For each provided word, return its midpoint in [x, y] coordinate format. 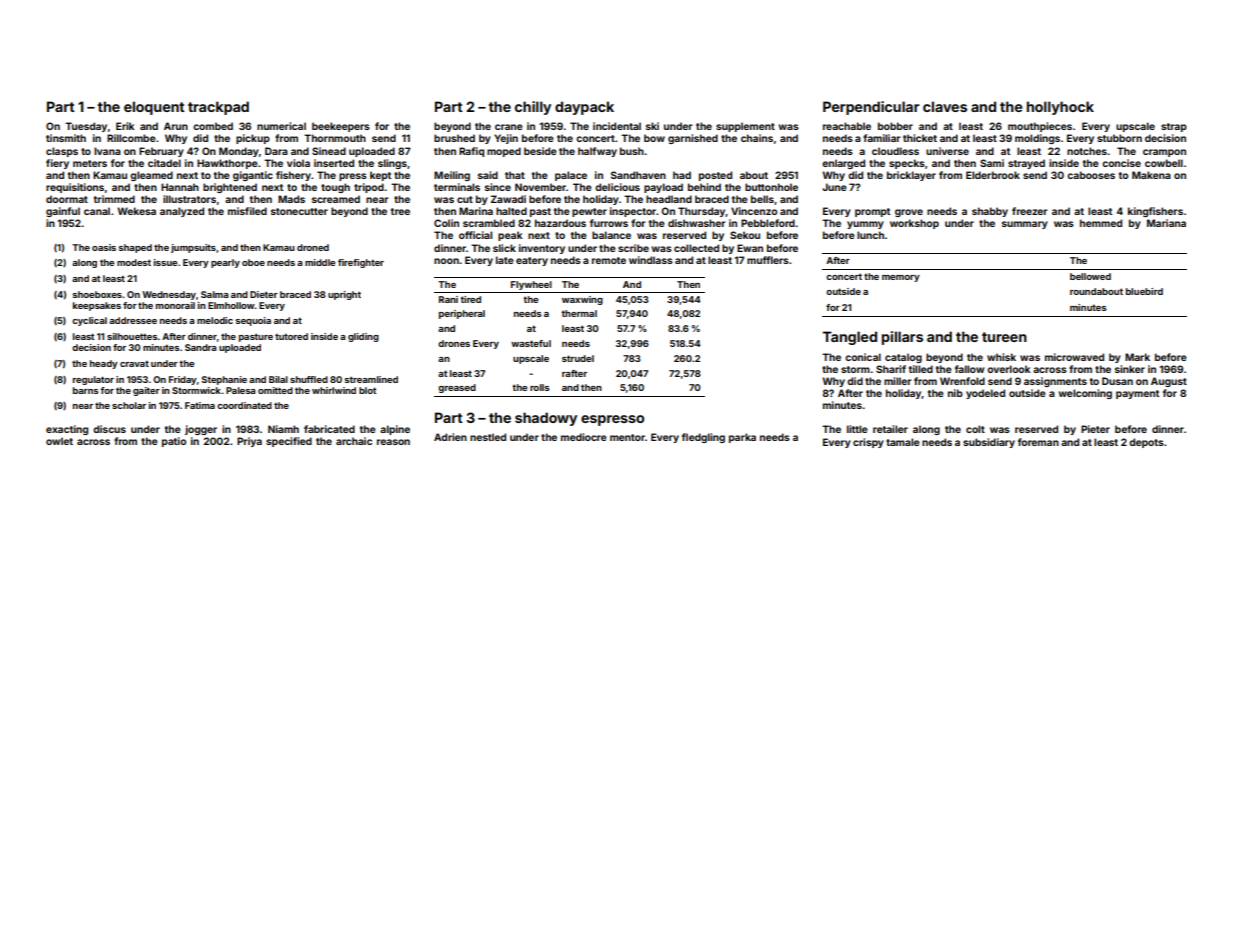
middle [320, 262]
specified [289, 442]
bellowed [1090, 276]
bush [632, 151]
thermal [579, 313]
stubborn [1119, 138]
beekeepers [341, 127]
